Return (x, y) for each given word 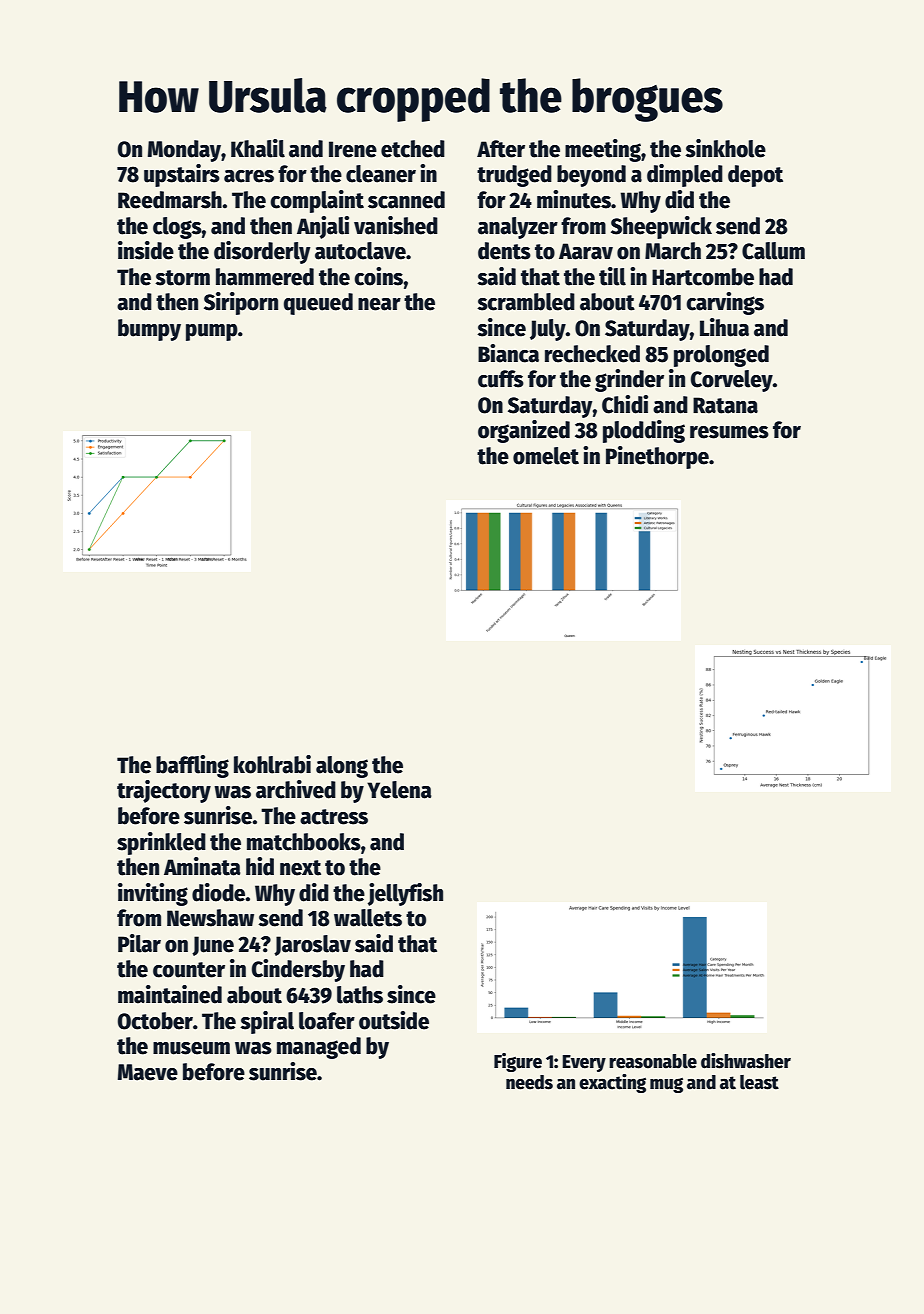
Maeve (148, 1072)
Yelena (399, 790)
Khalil (258, 148)
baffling (192, 766)
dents (504, 251)
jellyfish (405, 894)
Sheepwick (661, 227)
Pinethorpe (657, 457)
